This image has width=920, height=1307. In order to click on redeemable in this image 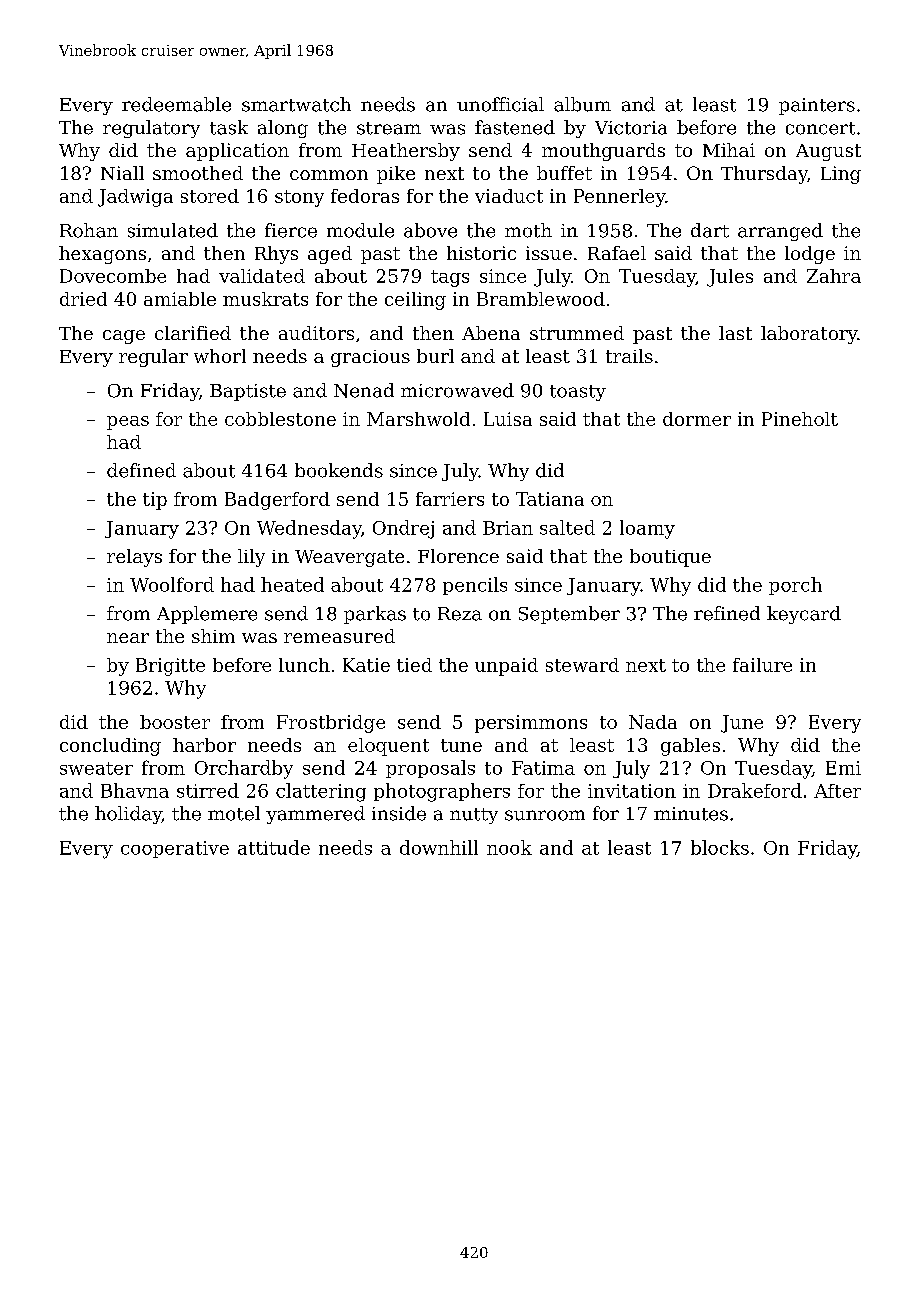, I will do `click(176, 104)`.
